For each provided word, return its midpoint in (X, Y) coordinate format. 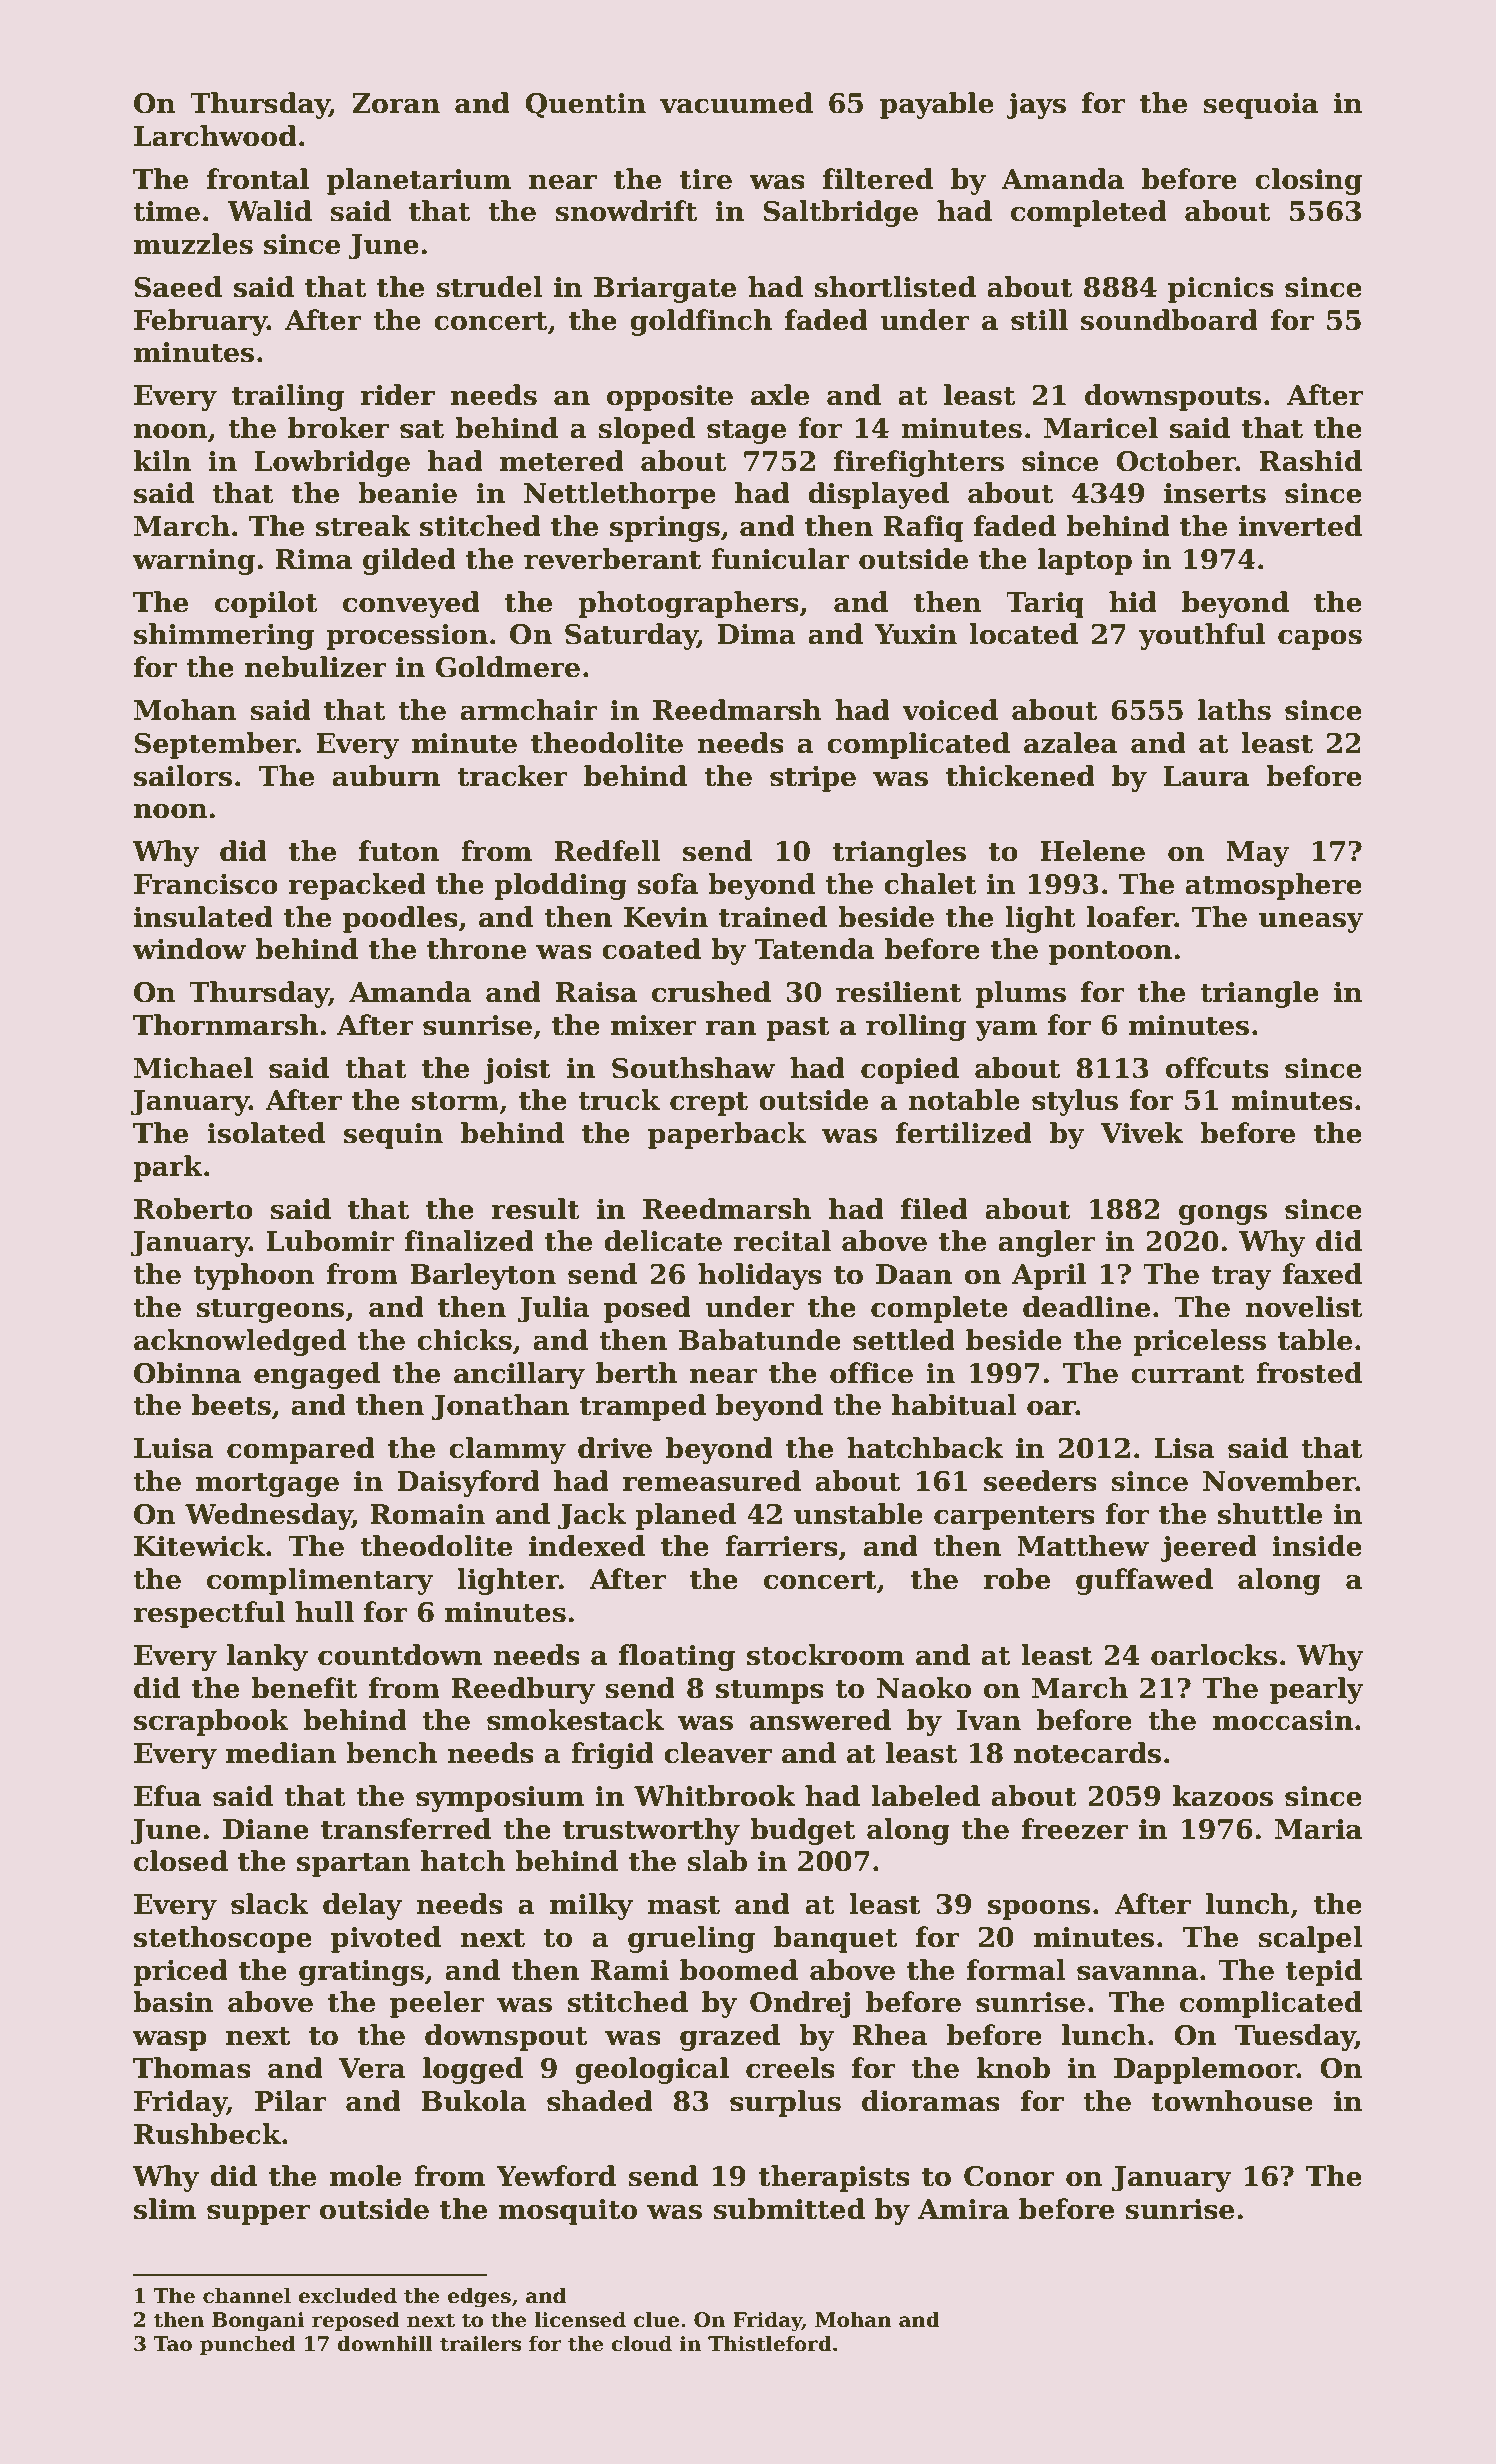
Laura (1206, 776)
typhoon (254, 1276)
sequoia (1260, 106)
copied (910, 1070)
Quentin (585, 105)
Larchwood (215, 136)
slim (165, 2209)
